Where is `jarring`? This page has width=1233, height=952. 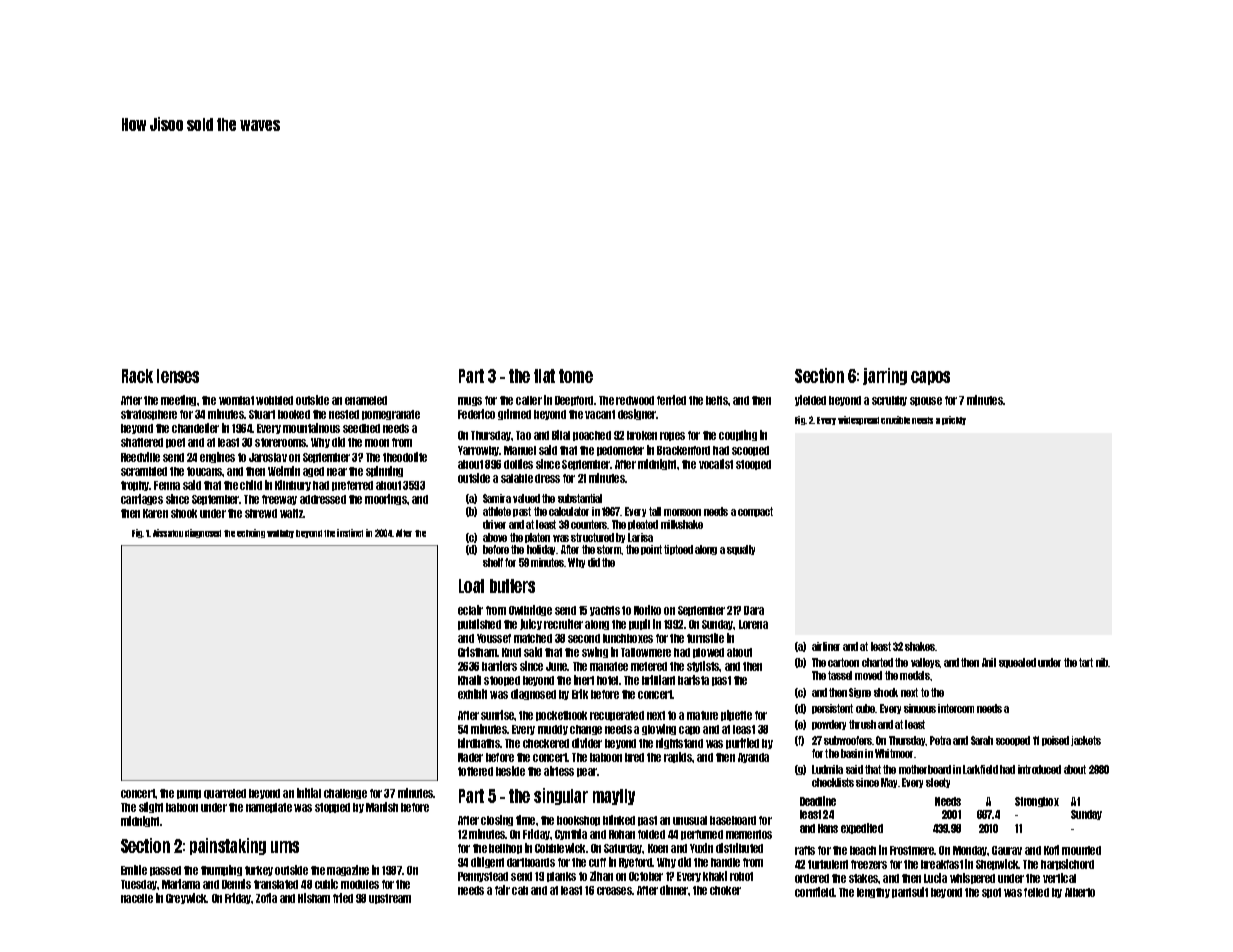 jarring is located at coordinates (885, 376).
